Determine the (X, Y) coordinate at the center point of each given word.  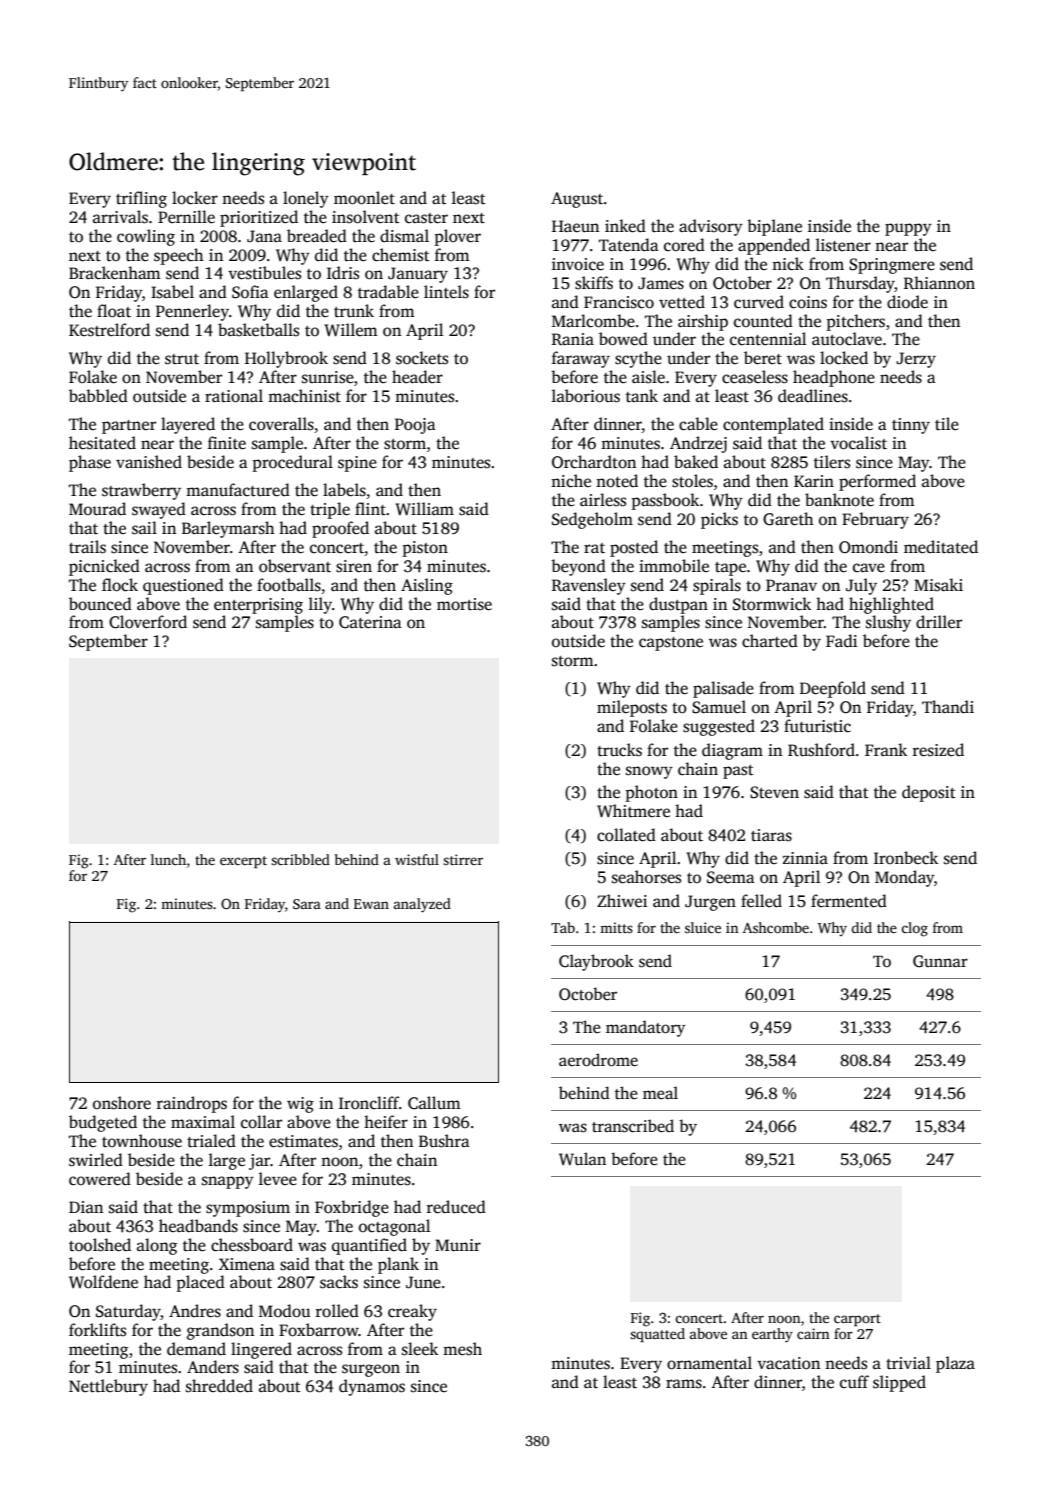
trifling (141, 199)
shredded (219, 1386)
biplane (774, 227)
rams (684, 1384)
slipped (899, 1383)
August (577, 200)
